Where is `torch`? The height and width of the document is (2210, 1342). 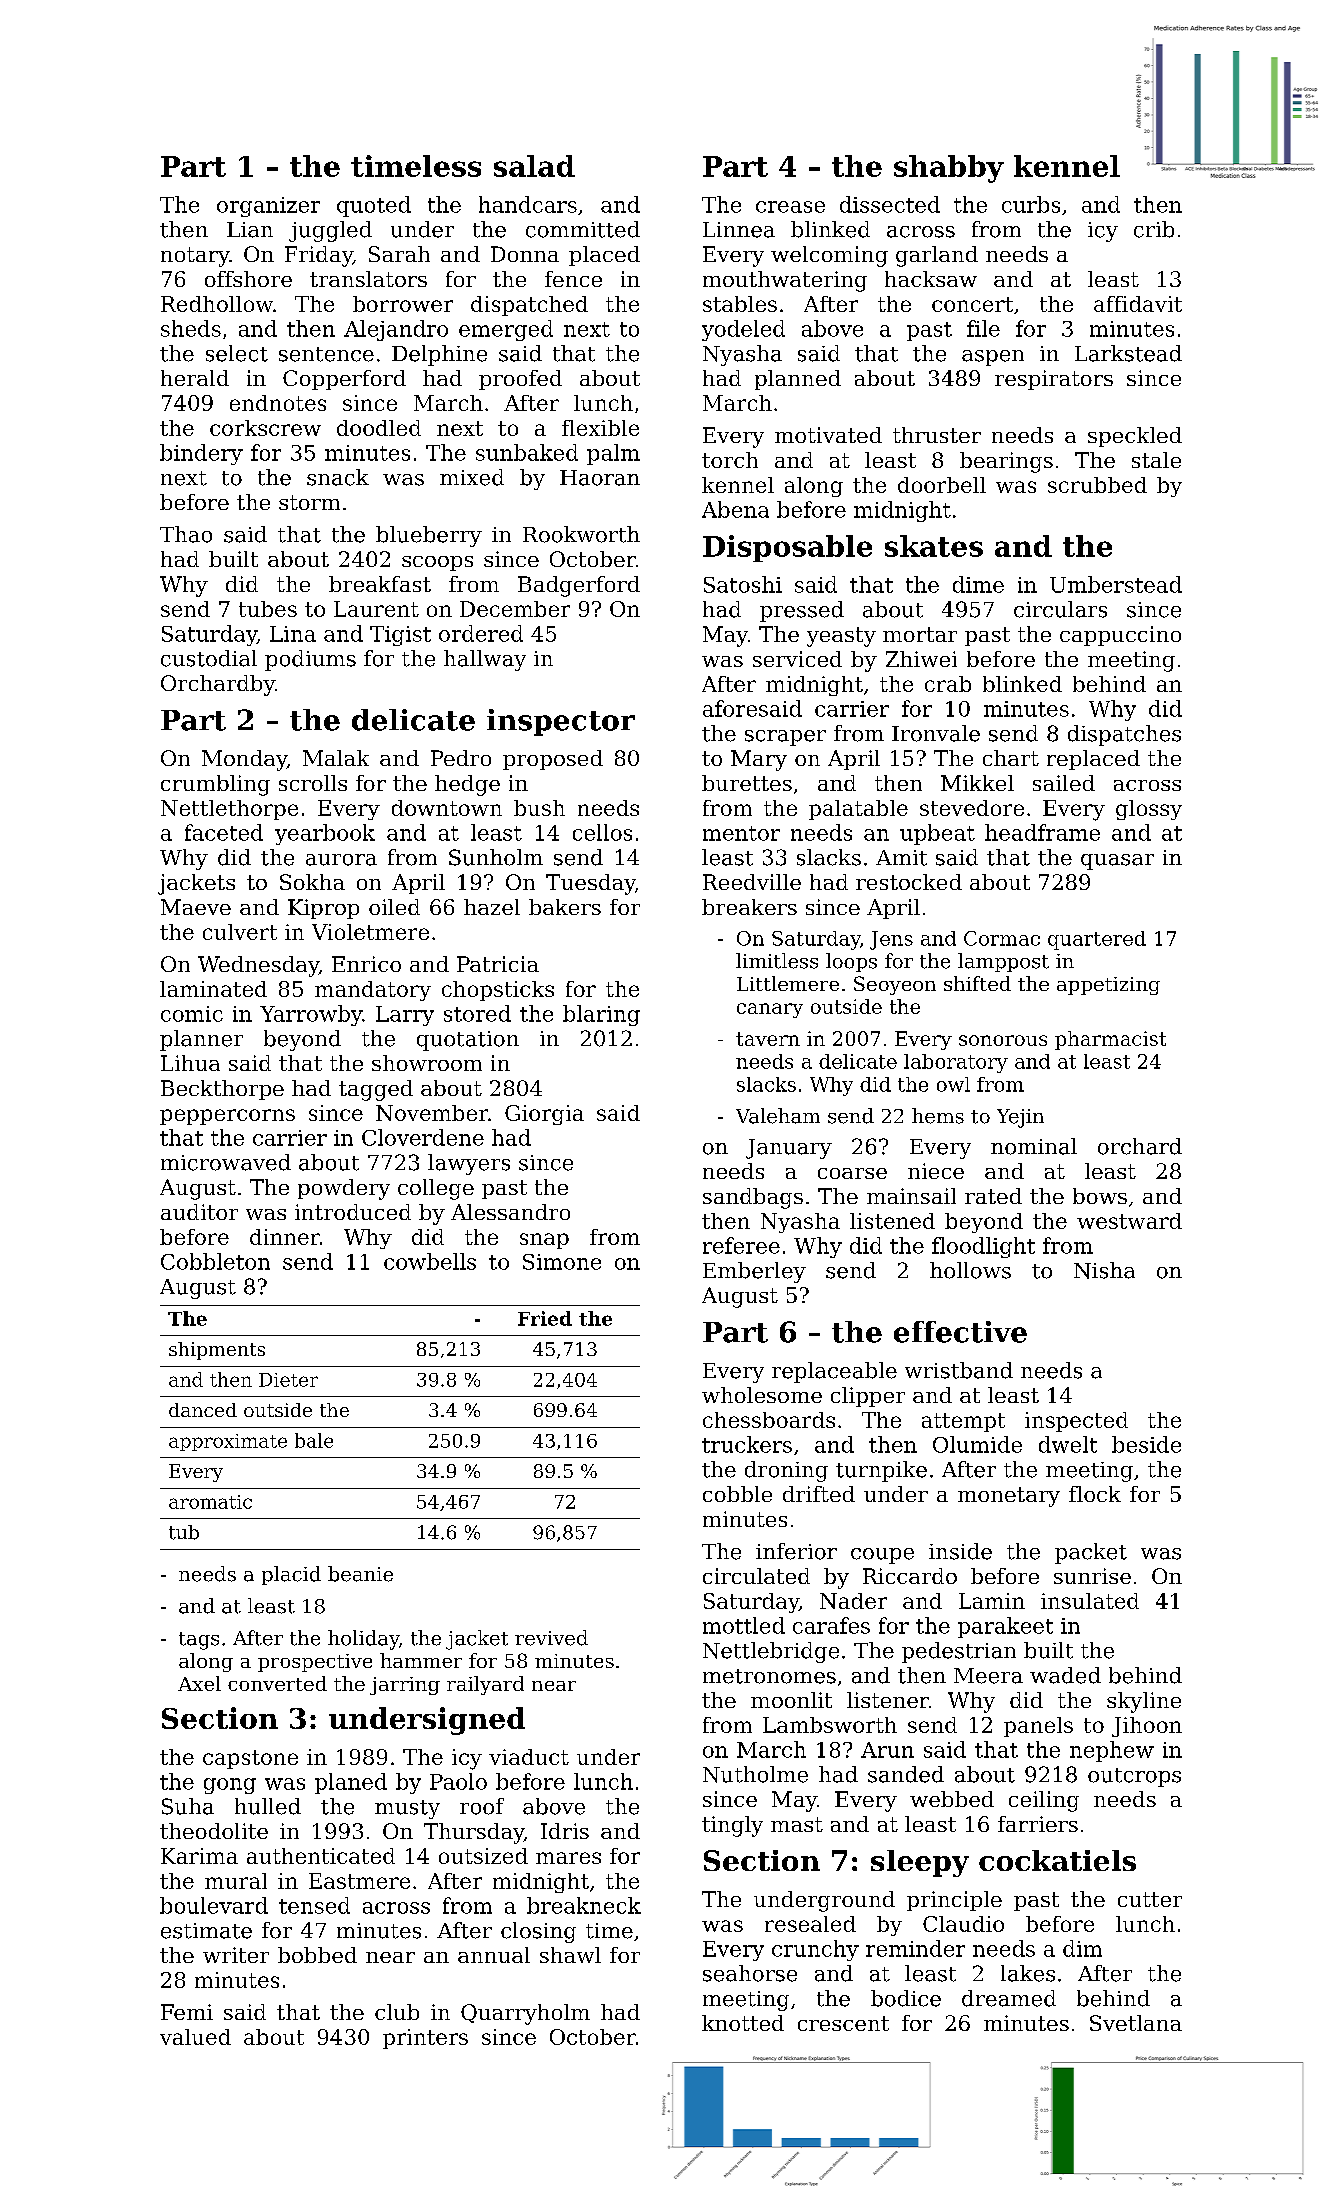 torch is located at coordinates (730, 460).
